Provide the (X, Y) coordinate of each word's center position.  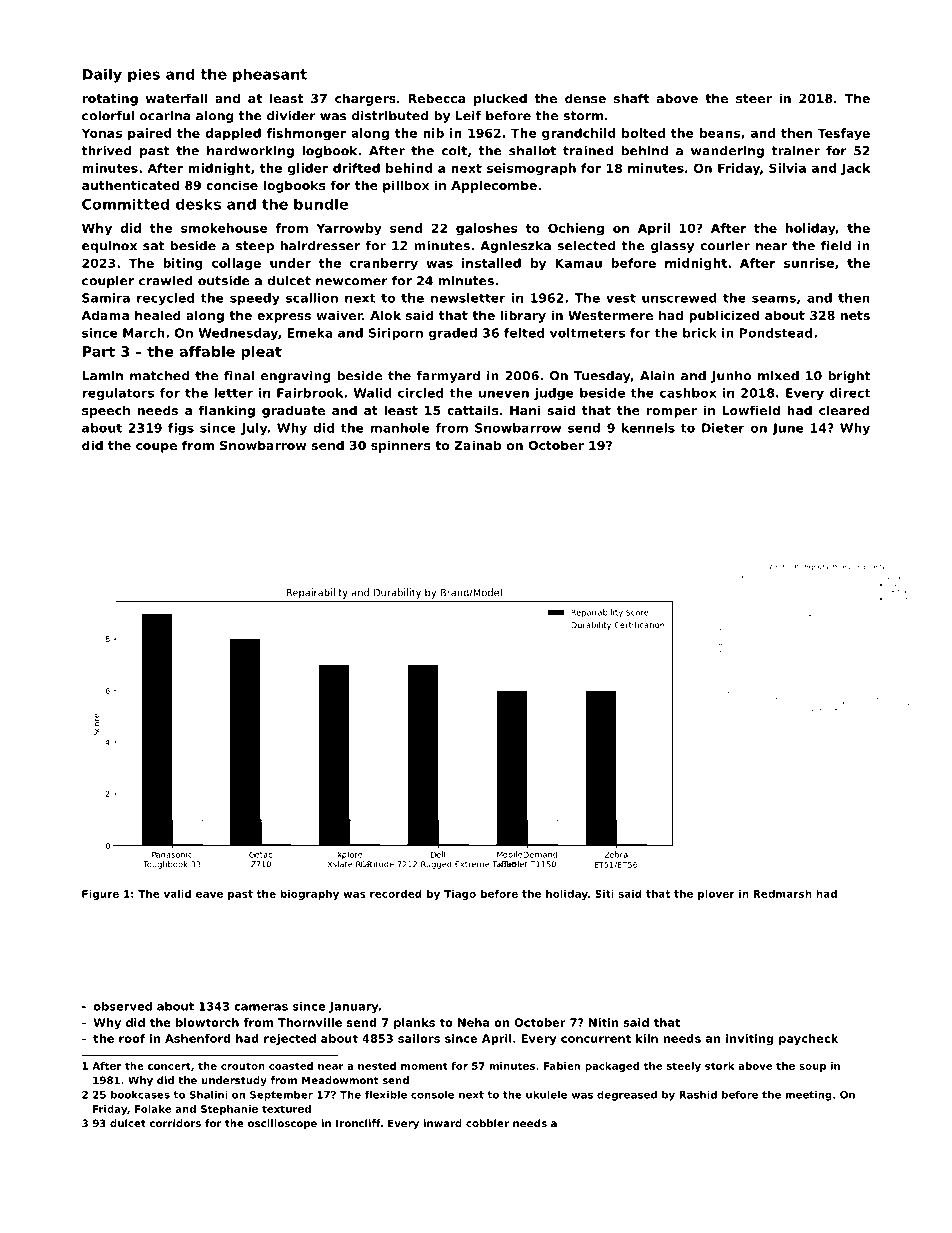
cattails (472, 410)
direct (850, 393)
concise (232, 185)
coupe (156, 448)
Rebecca (437, 98)
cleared (844, 410)
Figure (100, 895)
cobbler (487, 1123)
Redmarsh (782, 894)
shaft (631, 98)
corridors (175, 1123)
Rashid (698, 1094)
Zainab (478, 445)
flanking (227, 411)
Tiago (460, 895)
